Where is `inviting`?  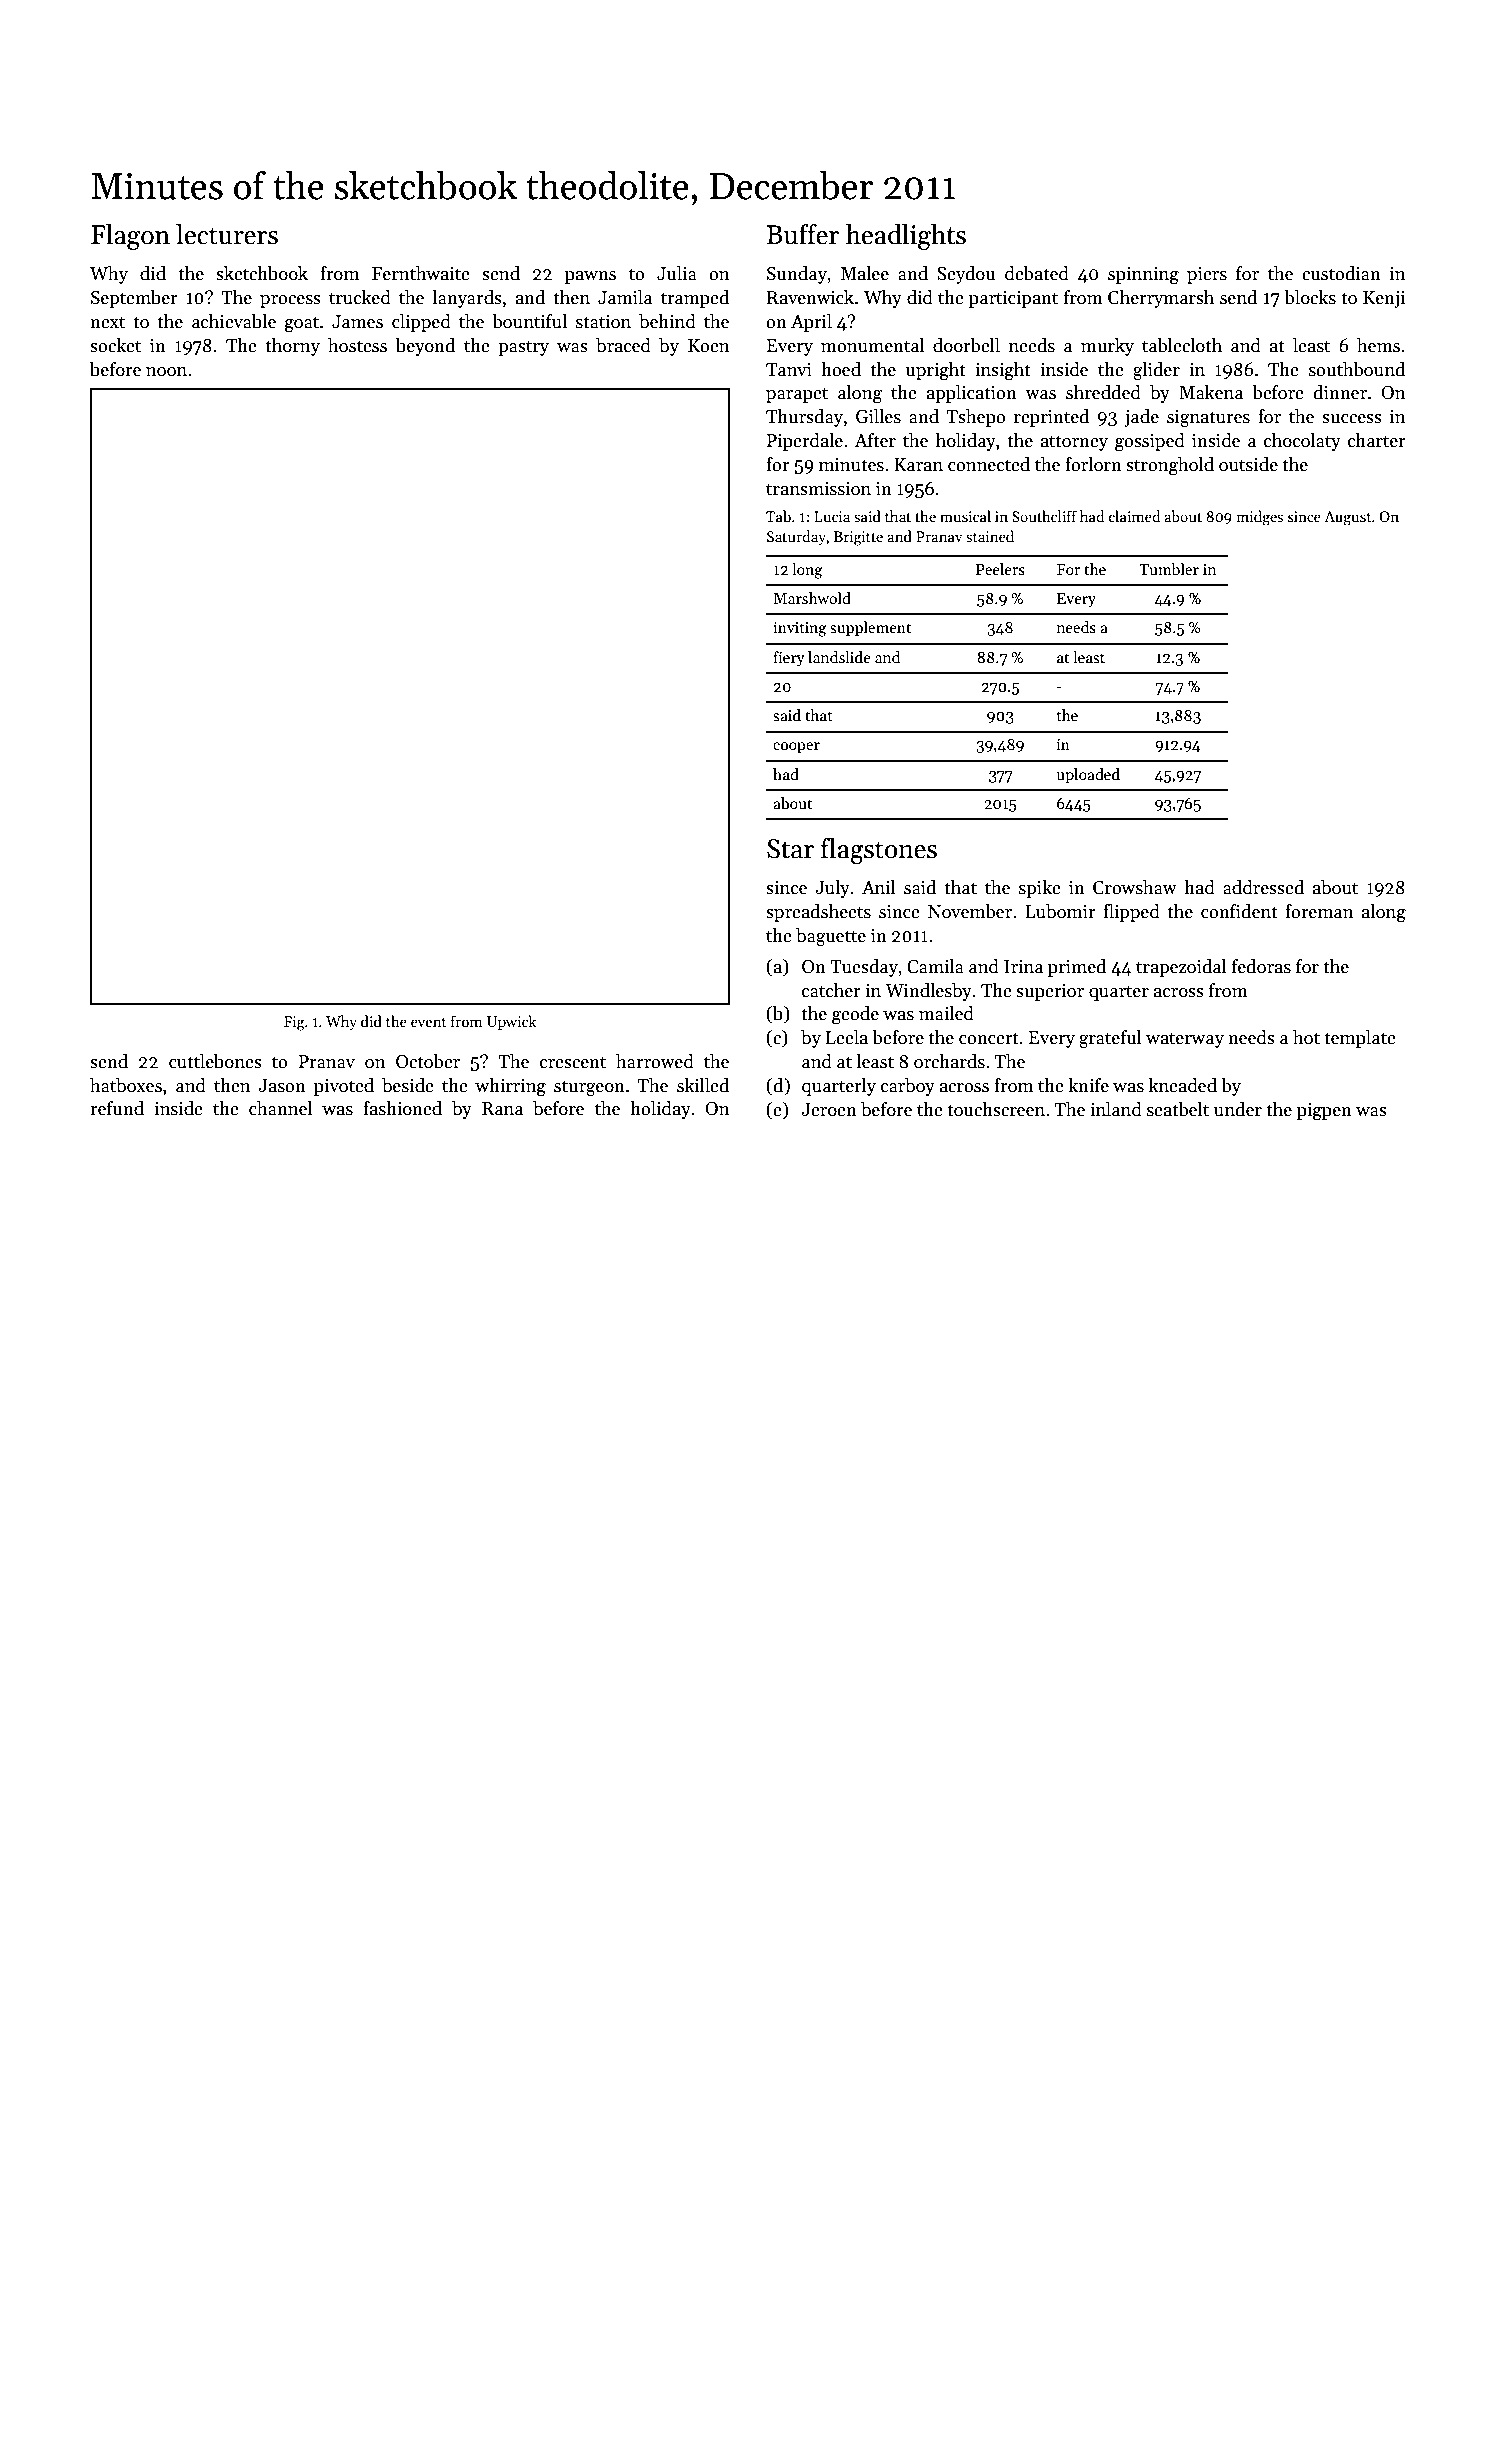 inviting is located at coordinates (800, 629).
